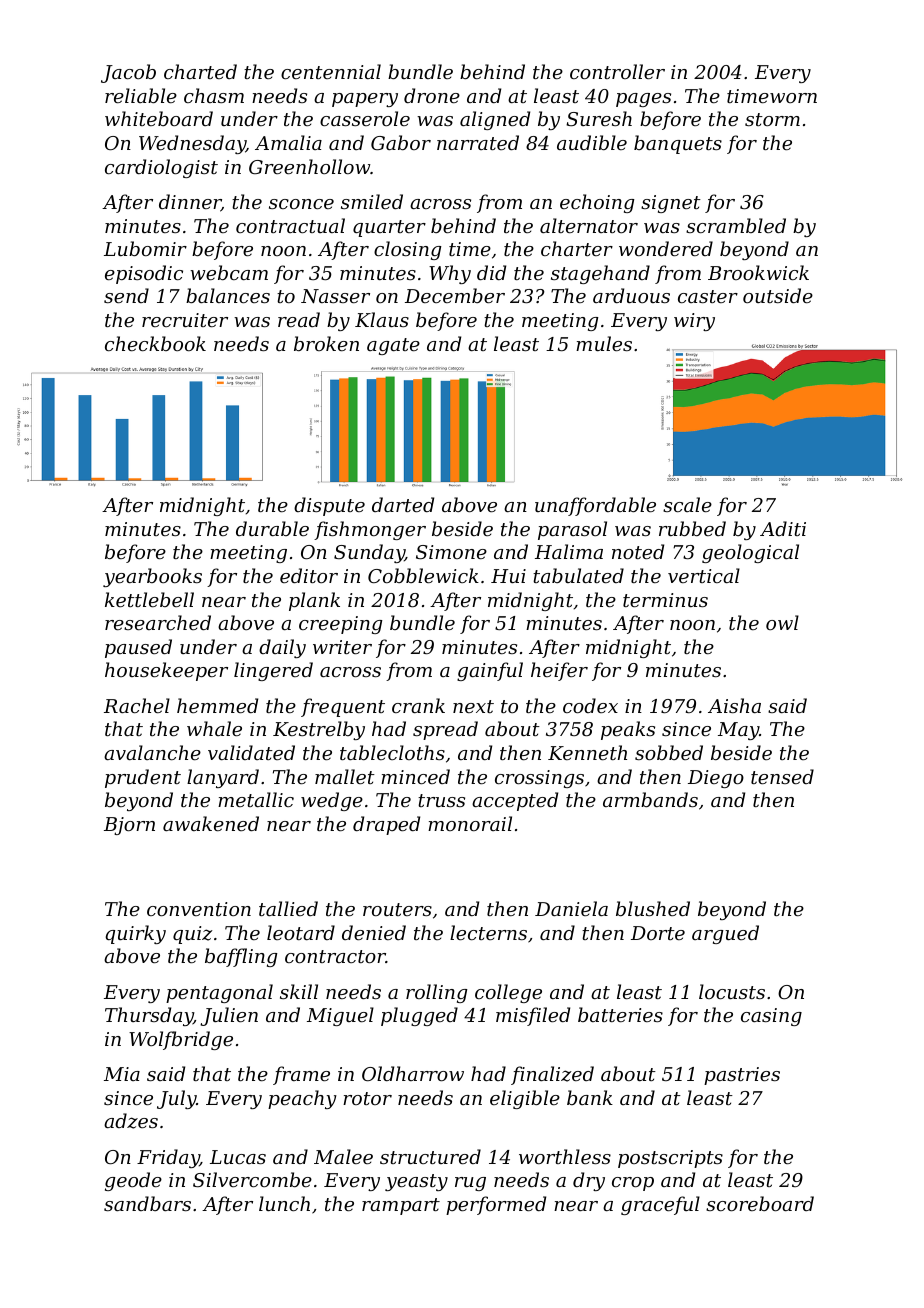  I want to click on Wolfbridge, so click(181, 1040).
